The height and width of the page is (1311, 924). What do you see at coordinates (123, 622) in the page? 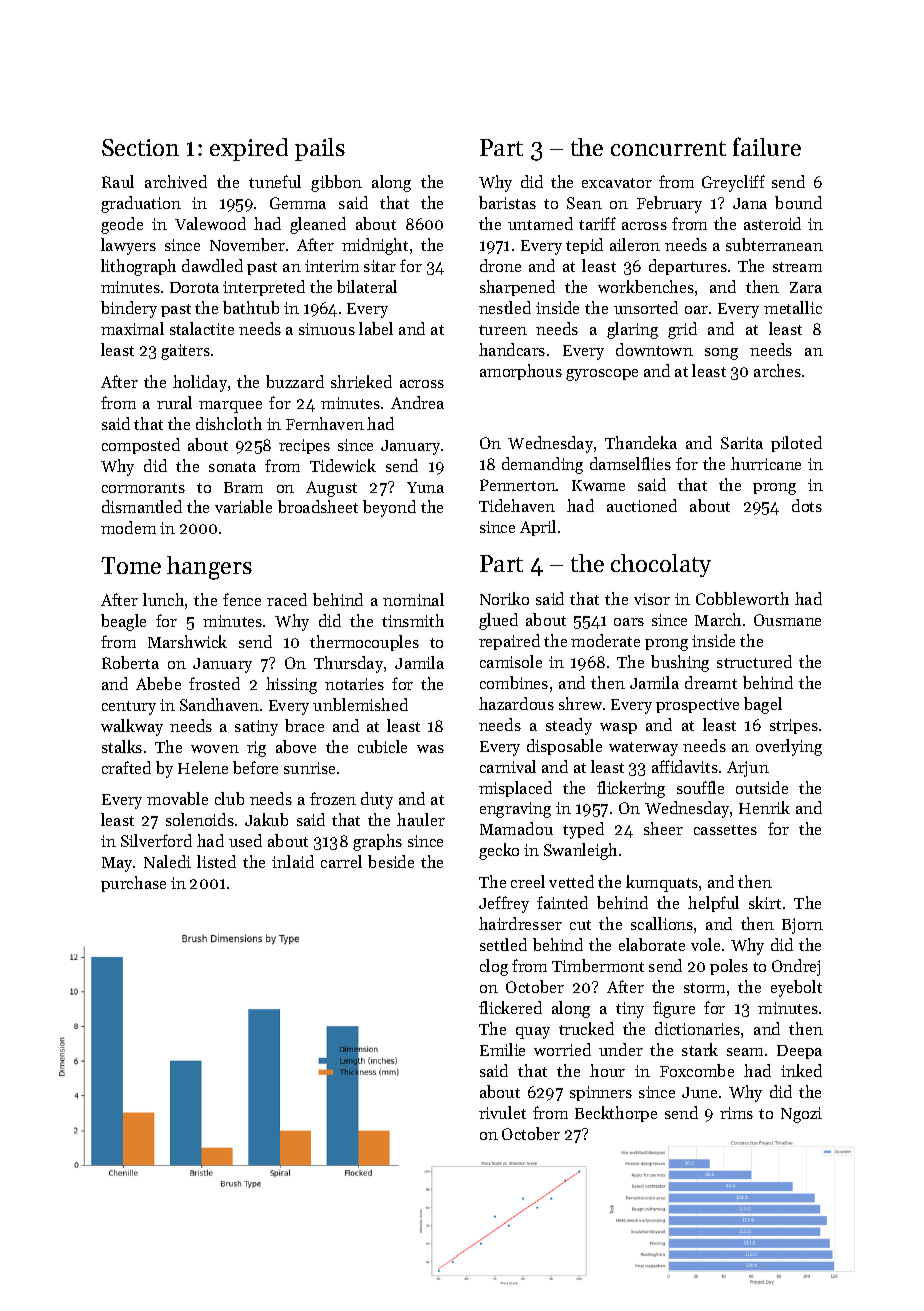
I see `beagle` at bounding box center [123, 622].
